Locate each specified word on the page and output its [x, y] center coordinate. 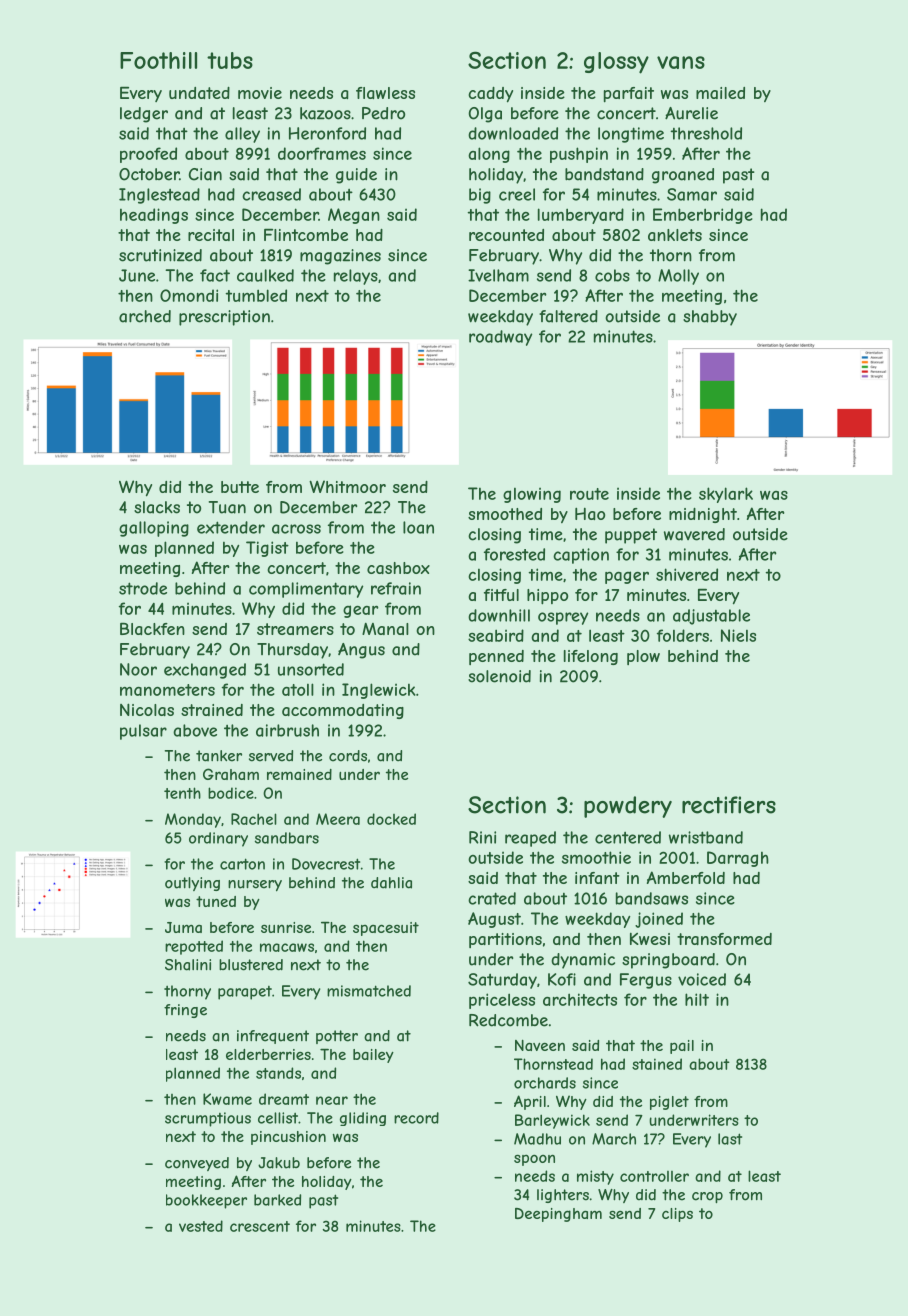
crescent [260, 1226]
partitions [505, 940]
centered [628, 837]
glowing [532, 495]
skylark [726, 495]
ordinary [218, 839]
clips [677, 1215]
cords [348, 756]
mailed [720, 93]
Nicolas [147, 709]
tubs [230, 60]
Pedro [383, 113]
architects [580, 999]
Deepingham [558, 1215]
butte [240, 487]
